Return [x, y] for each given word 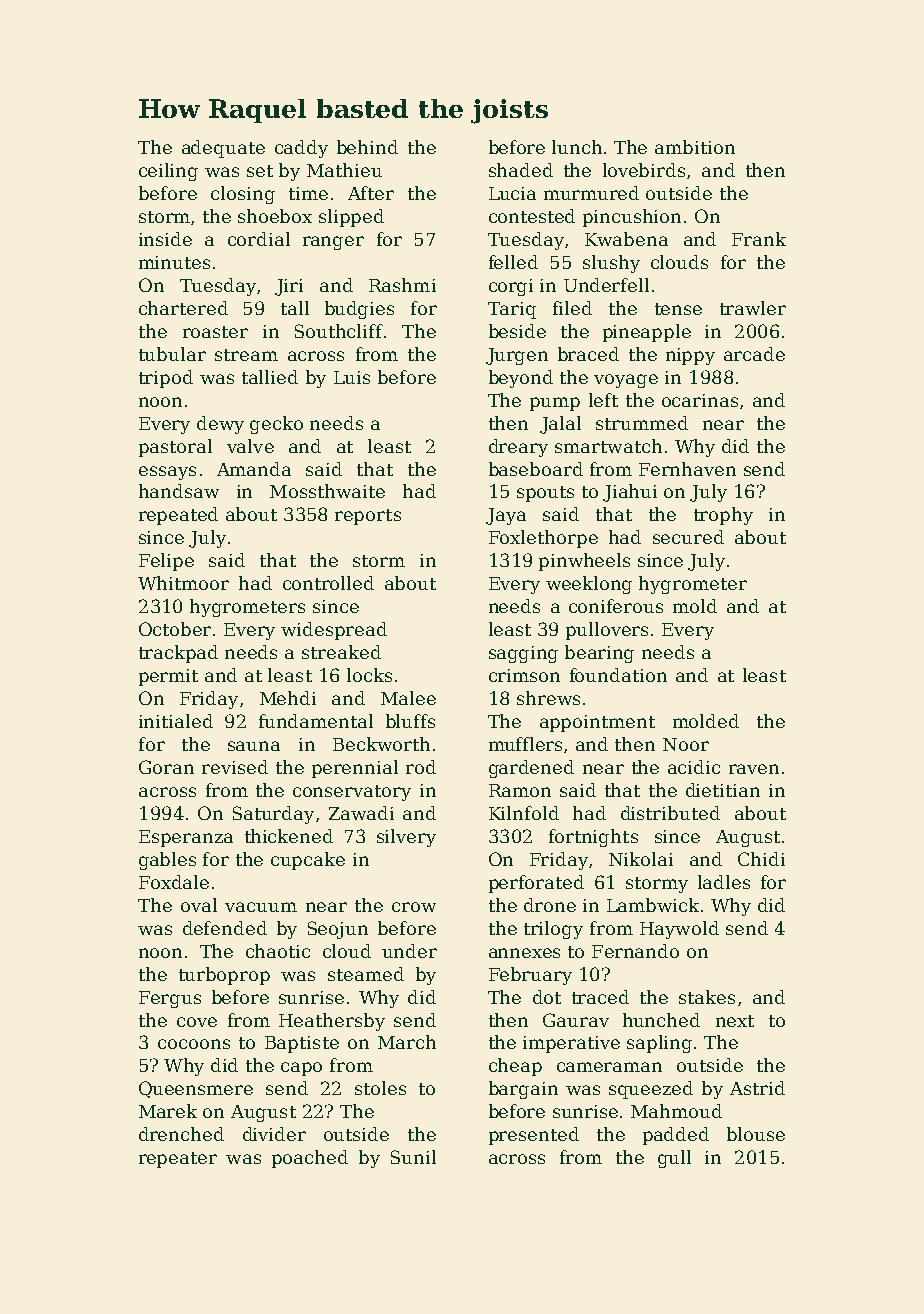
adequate [223, 149]
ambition [695, 147]
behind [367, 147]
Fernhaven [687, 469]
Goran [166, 767]
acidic [694, 767]
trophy [723, 516]
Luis [352, 377]
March [407, 1042]
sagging [523, 654]
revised [235, 767]
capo [301, 1069]
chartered [183, 308]
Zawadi [361, 813]
